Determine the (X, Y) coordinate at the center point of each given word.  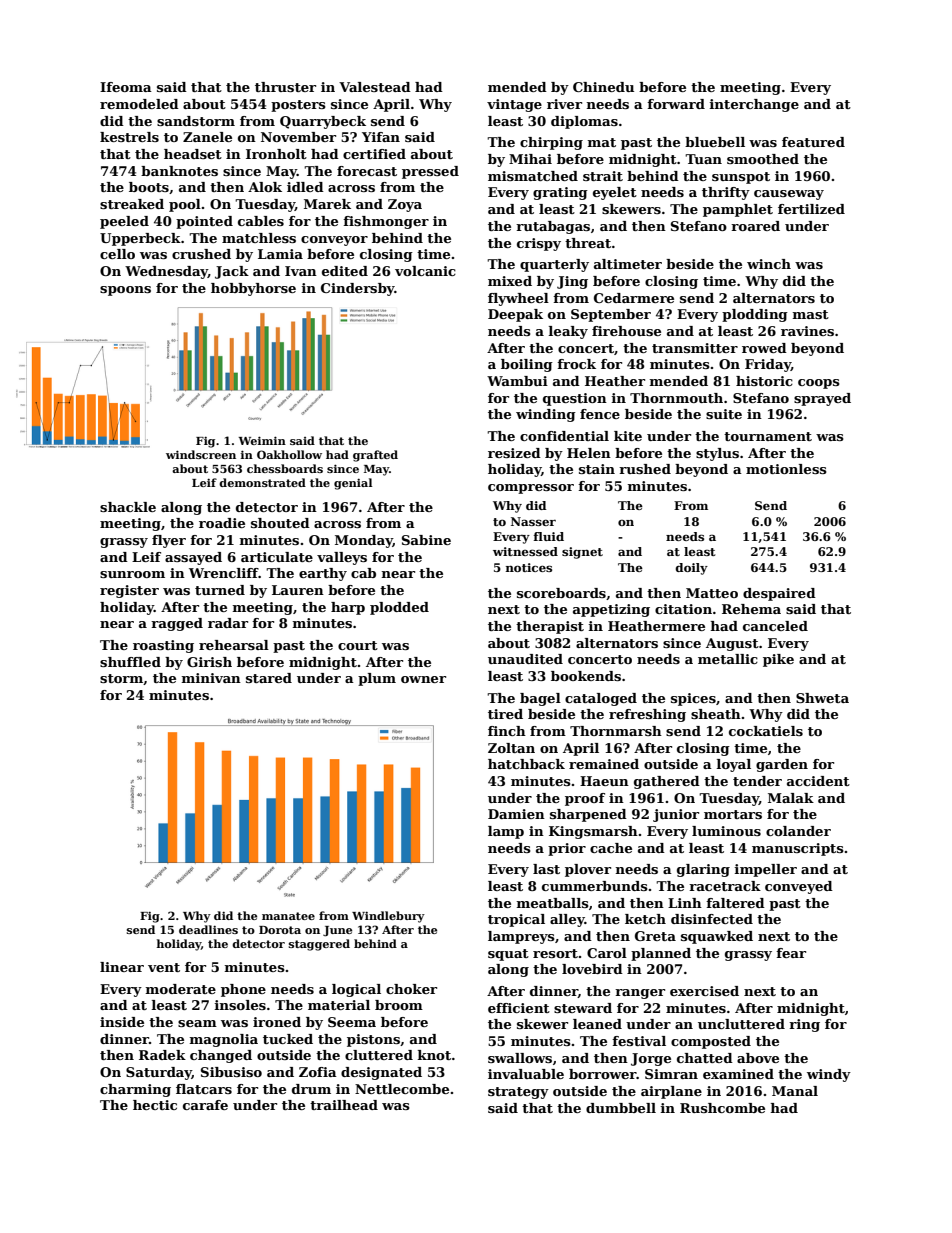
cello (117, 254)
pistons (373, 1040)
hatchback (526, 764)
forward (676, 104)
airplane (671, 1092)
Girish (209, 662)
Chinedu (603, 87)
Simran (671, 1074)
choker (411, 989)
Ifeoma (126, 87)
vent (164, 967)
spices (693, 699)
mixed (510, 281)
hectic (155, 1105)
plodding (755, 315)
